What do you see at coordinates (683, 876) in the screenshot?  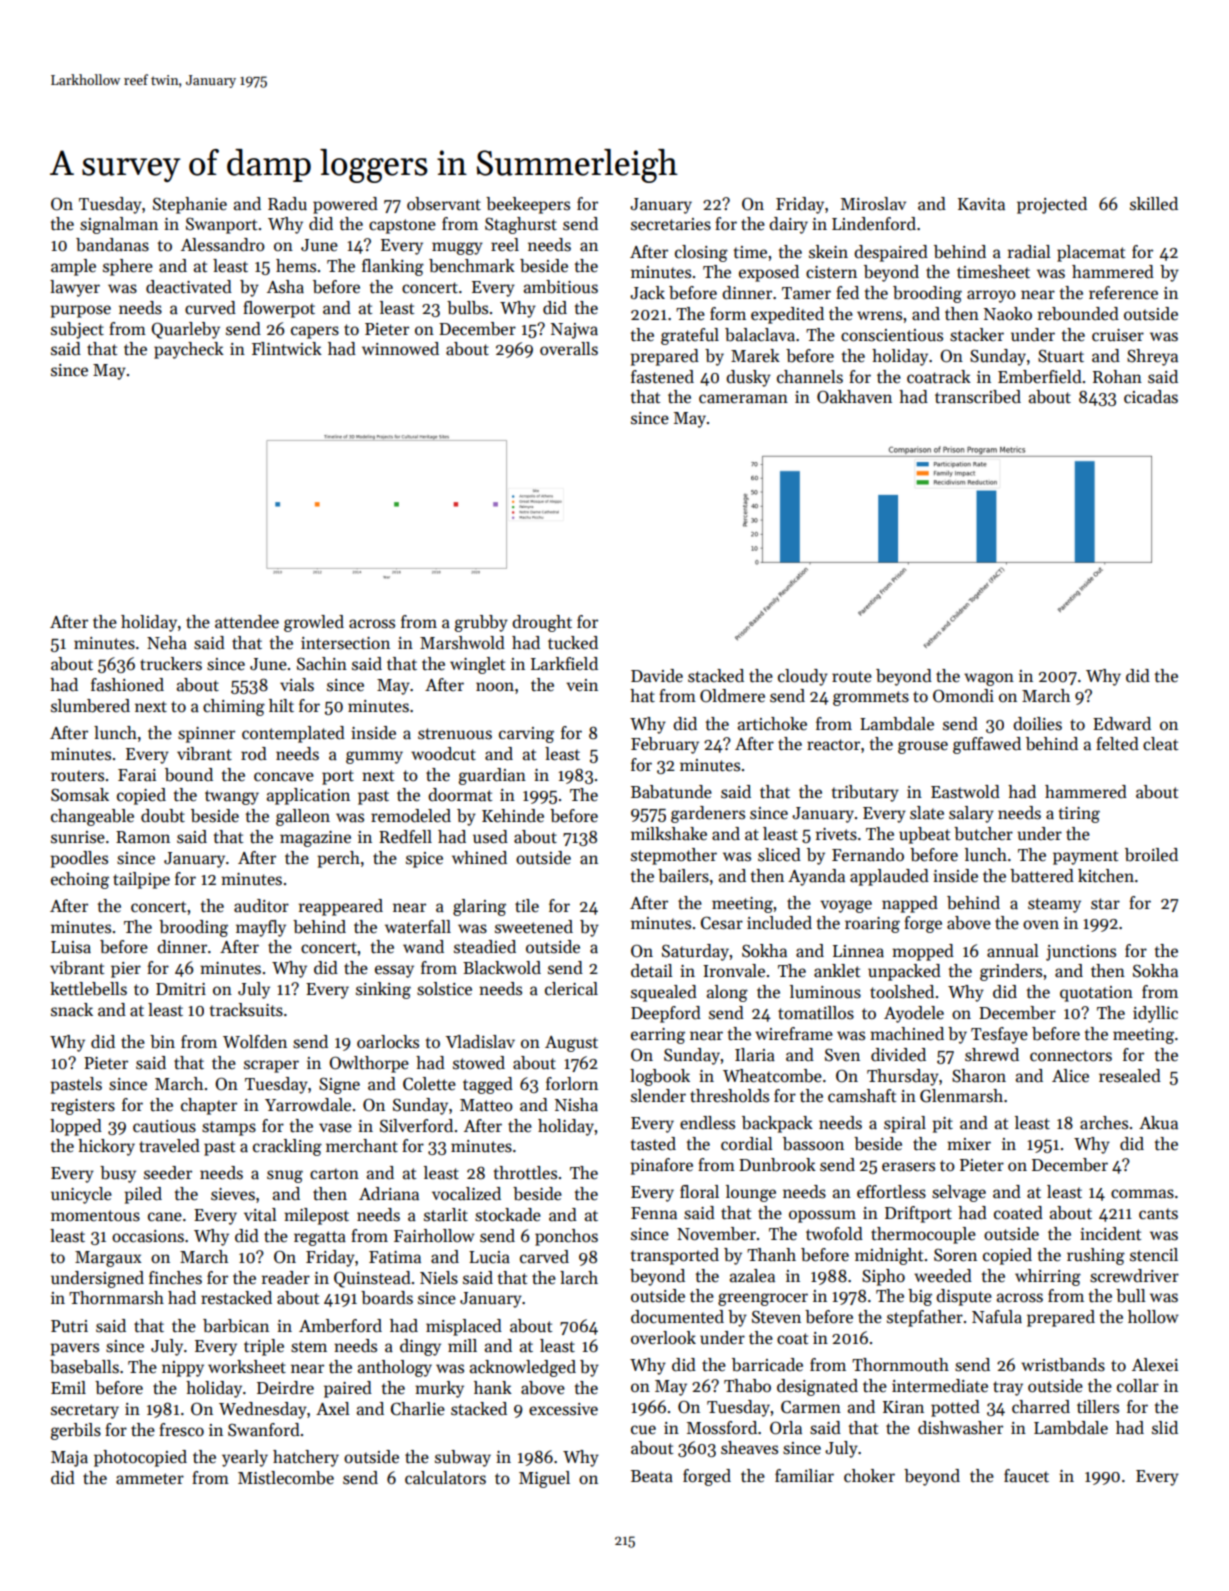 I see `bailers` at bounding box center [683, 876].
